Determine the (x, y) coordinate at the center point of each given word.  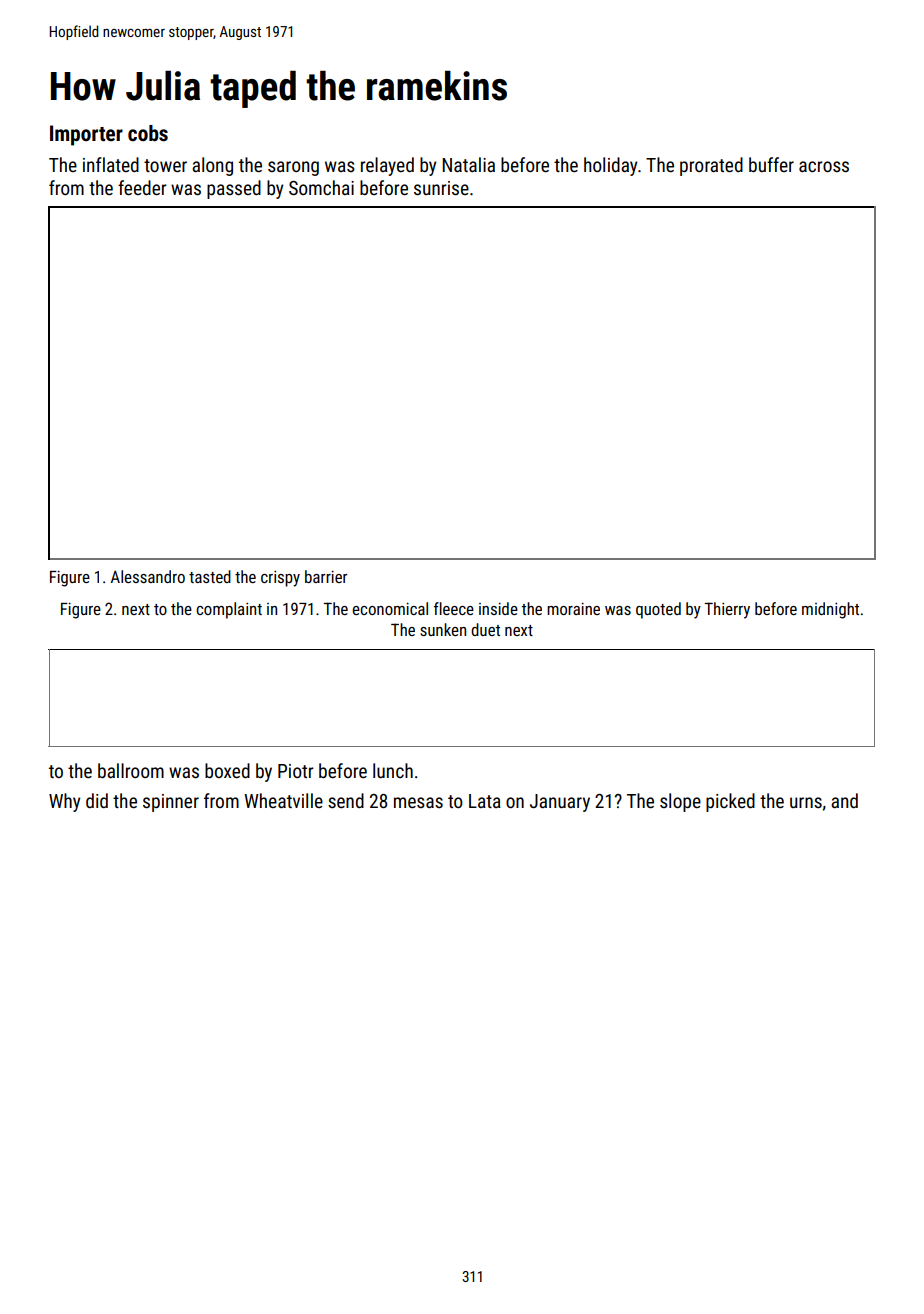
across (824, 166)
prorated (711, 166)
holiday (610, 166)
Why (64, 802)
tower (165, 165)
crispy (280, 579)
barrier (326, 576)
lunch (393, 770)
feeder (142, 187)
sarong (293, 168)
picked (730, 802)
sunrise (441, 188)
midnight (830, 610)
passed (234, 189)
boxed (227, 770)
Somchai (321, 187)
